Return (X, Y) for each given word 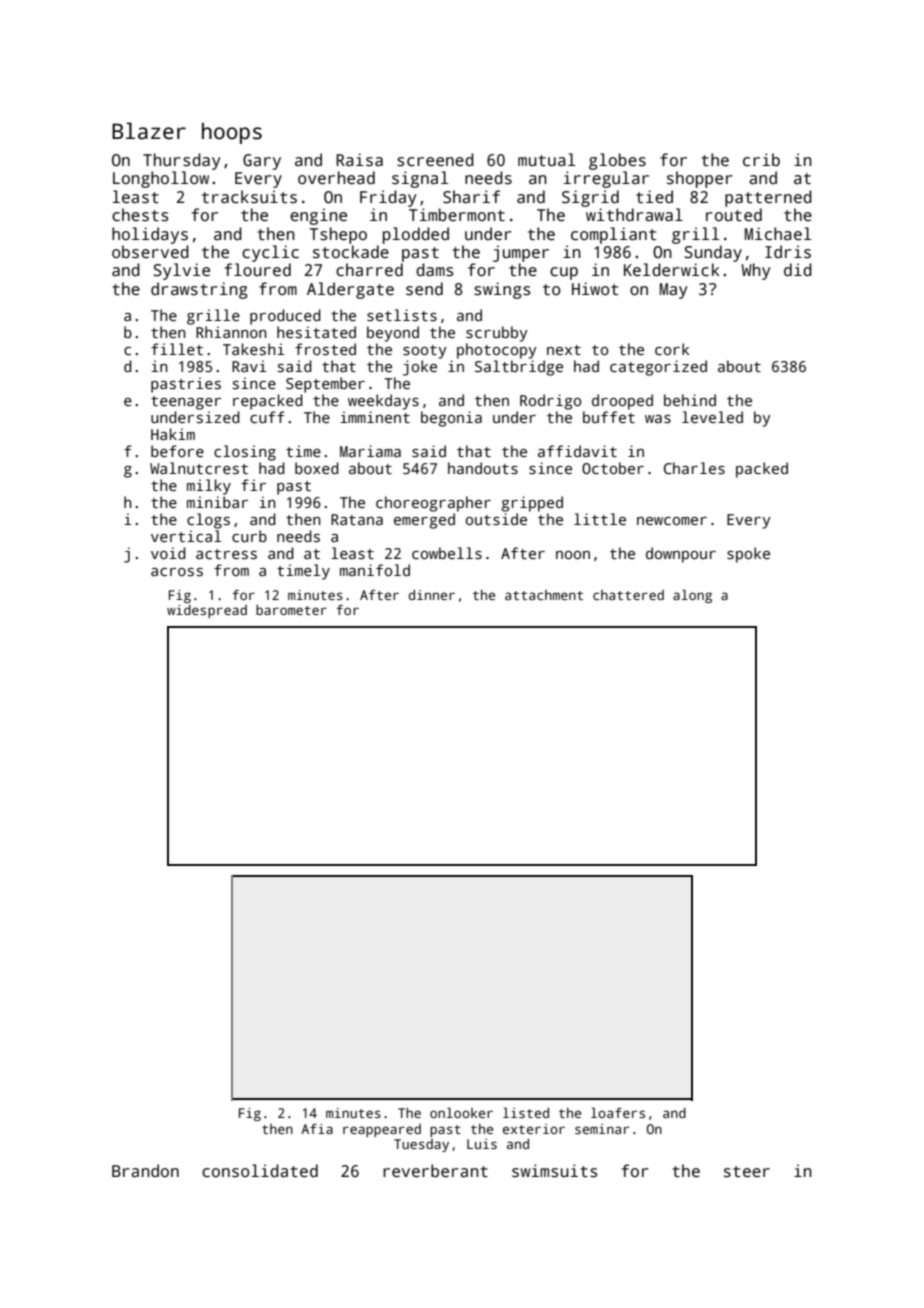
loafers (618, 1112)
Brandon (145, 1171)
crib (761, 160)
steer (747, 1172)
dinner (432, 595)
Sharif (471, 197)
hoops (232, 133)
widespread (207, 611)
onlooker (461, 1112)
